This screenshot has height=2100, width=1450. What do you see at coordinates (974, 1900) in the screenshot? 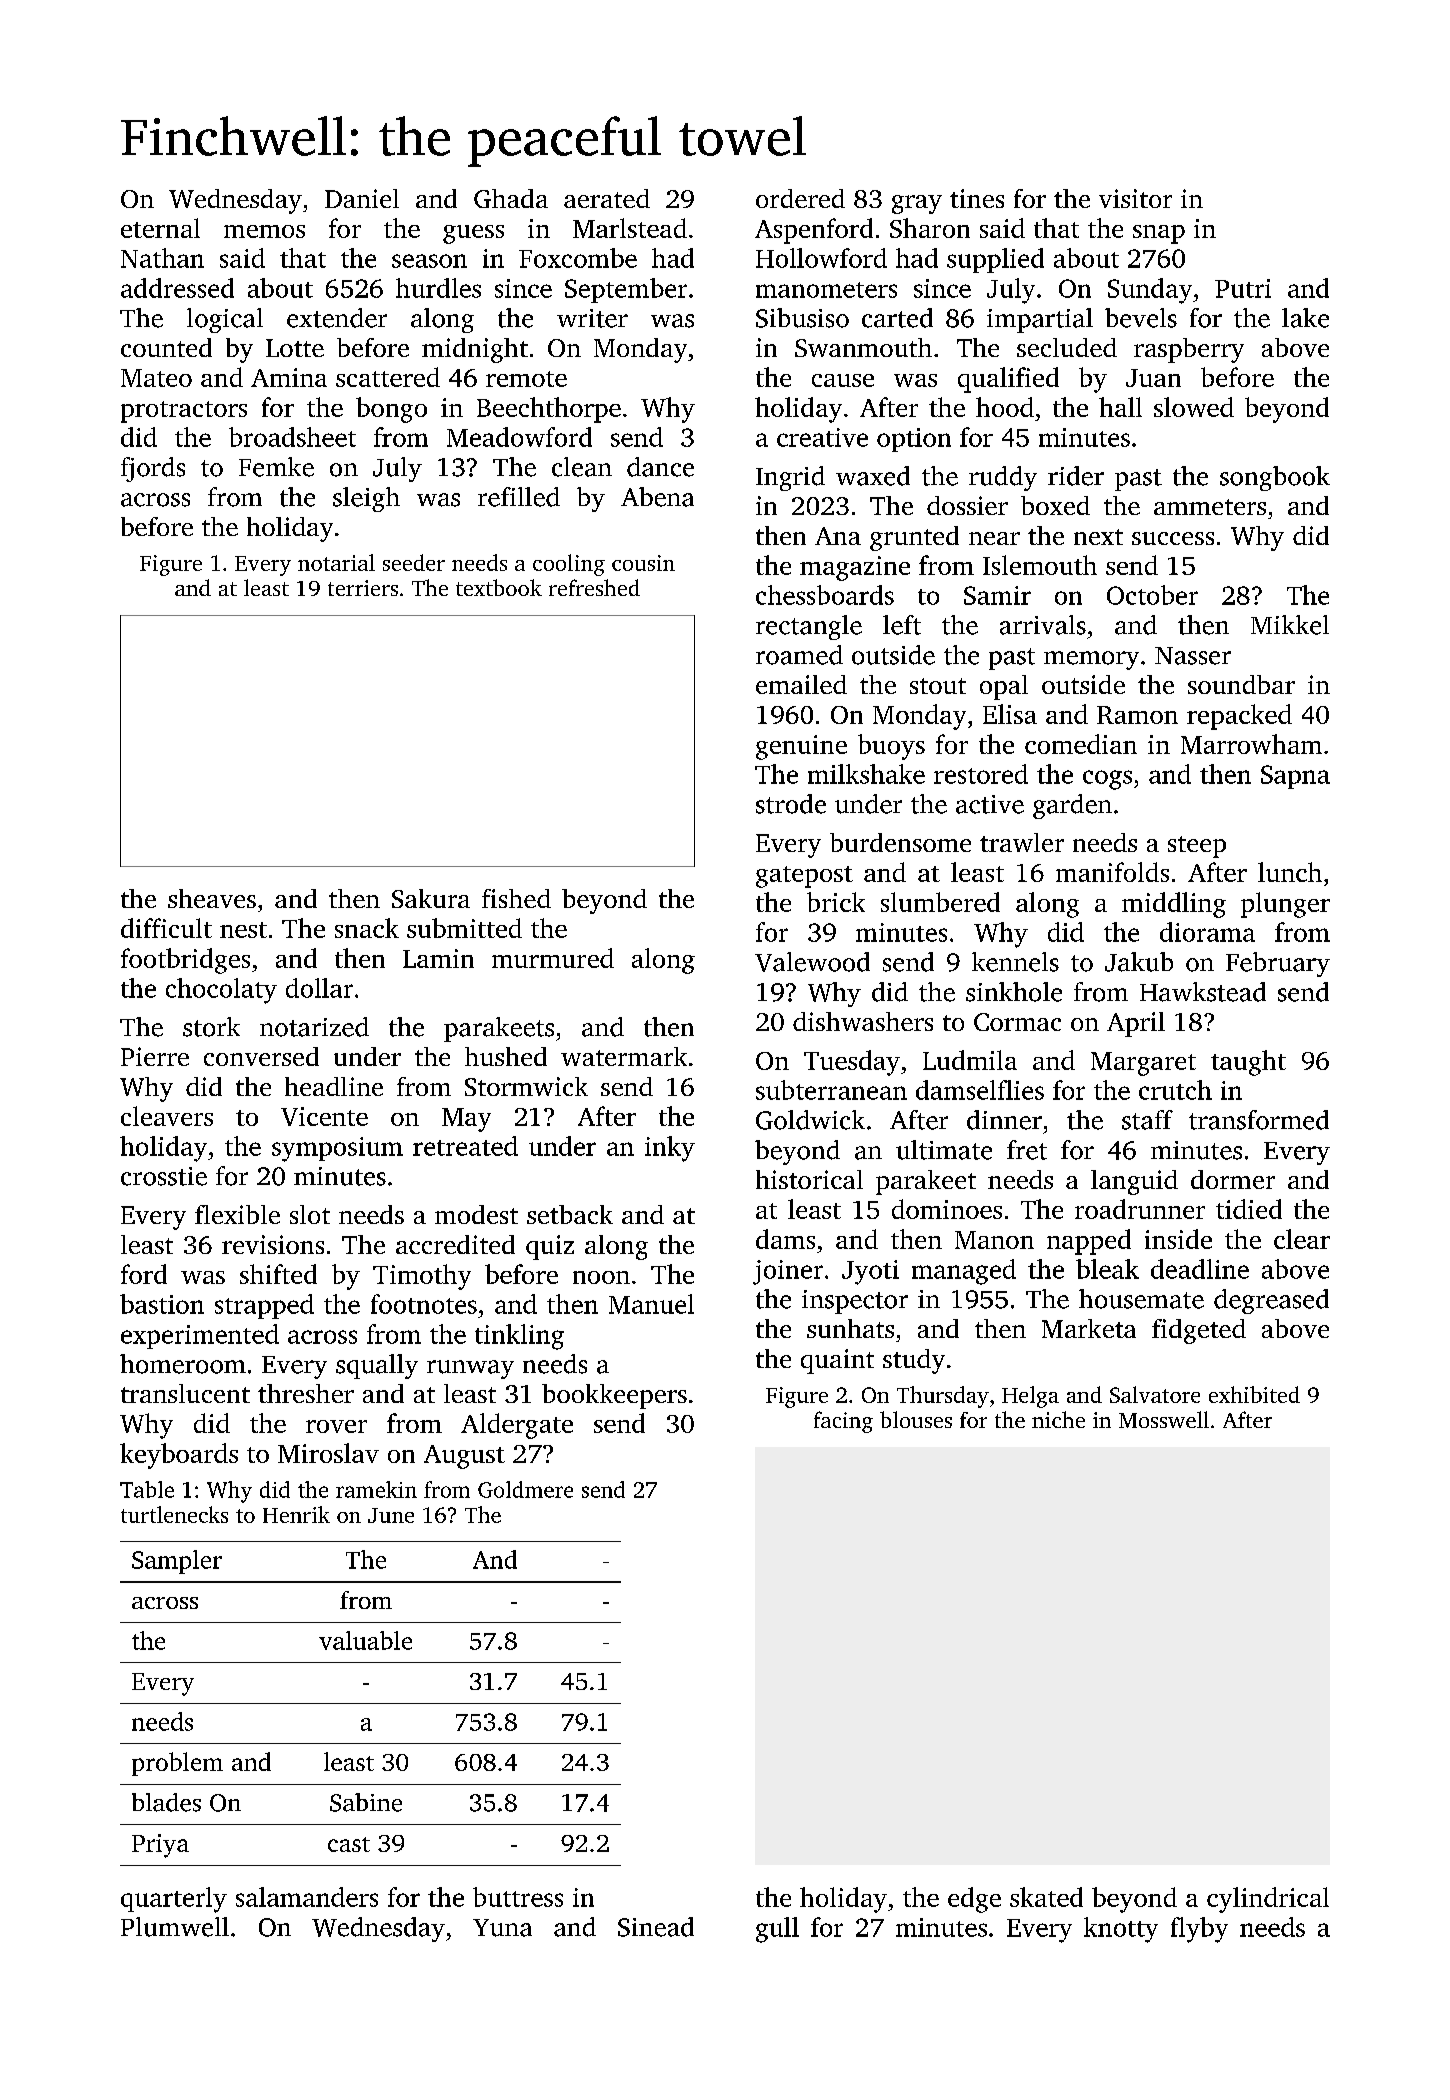
I see `edge` at bounding box center [974, 1900].
